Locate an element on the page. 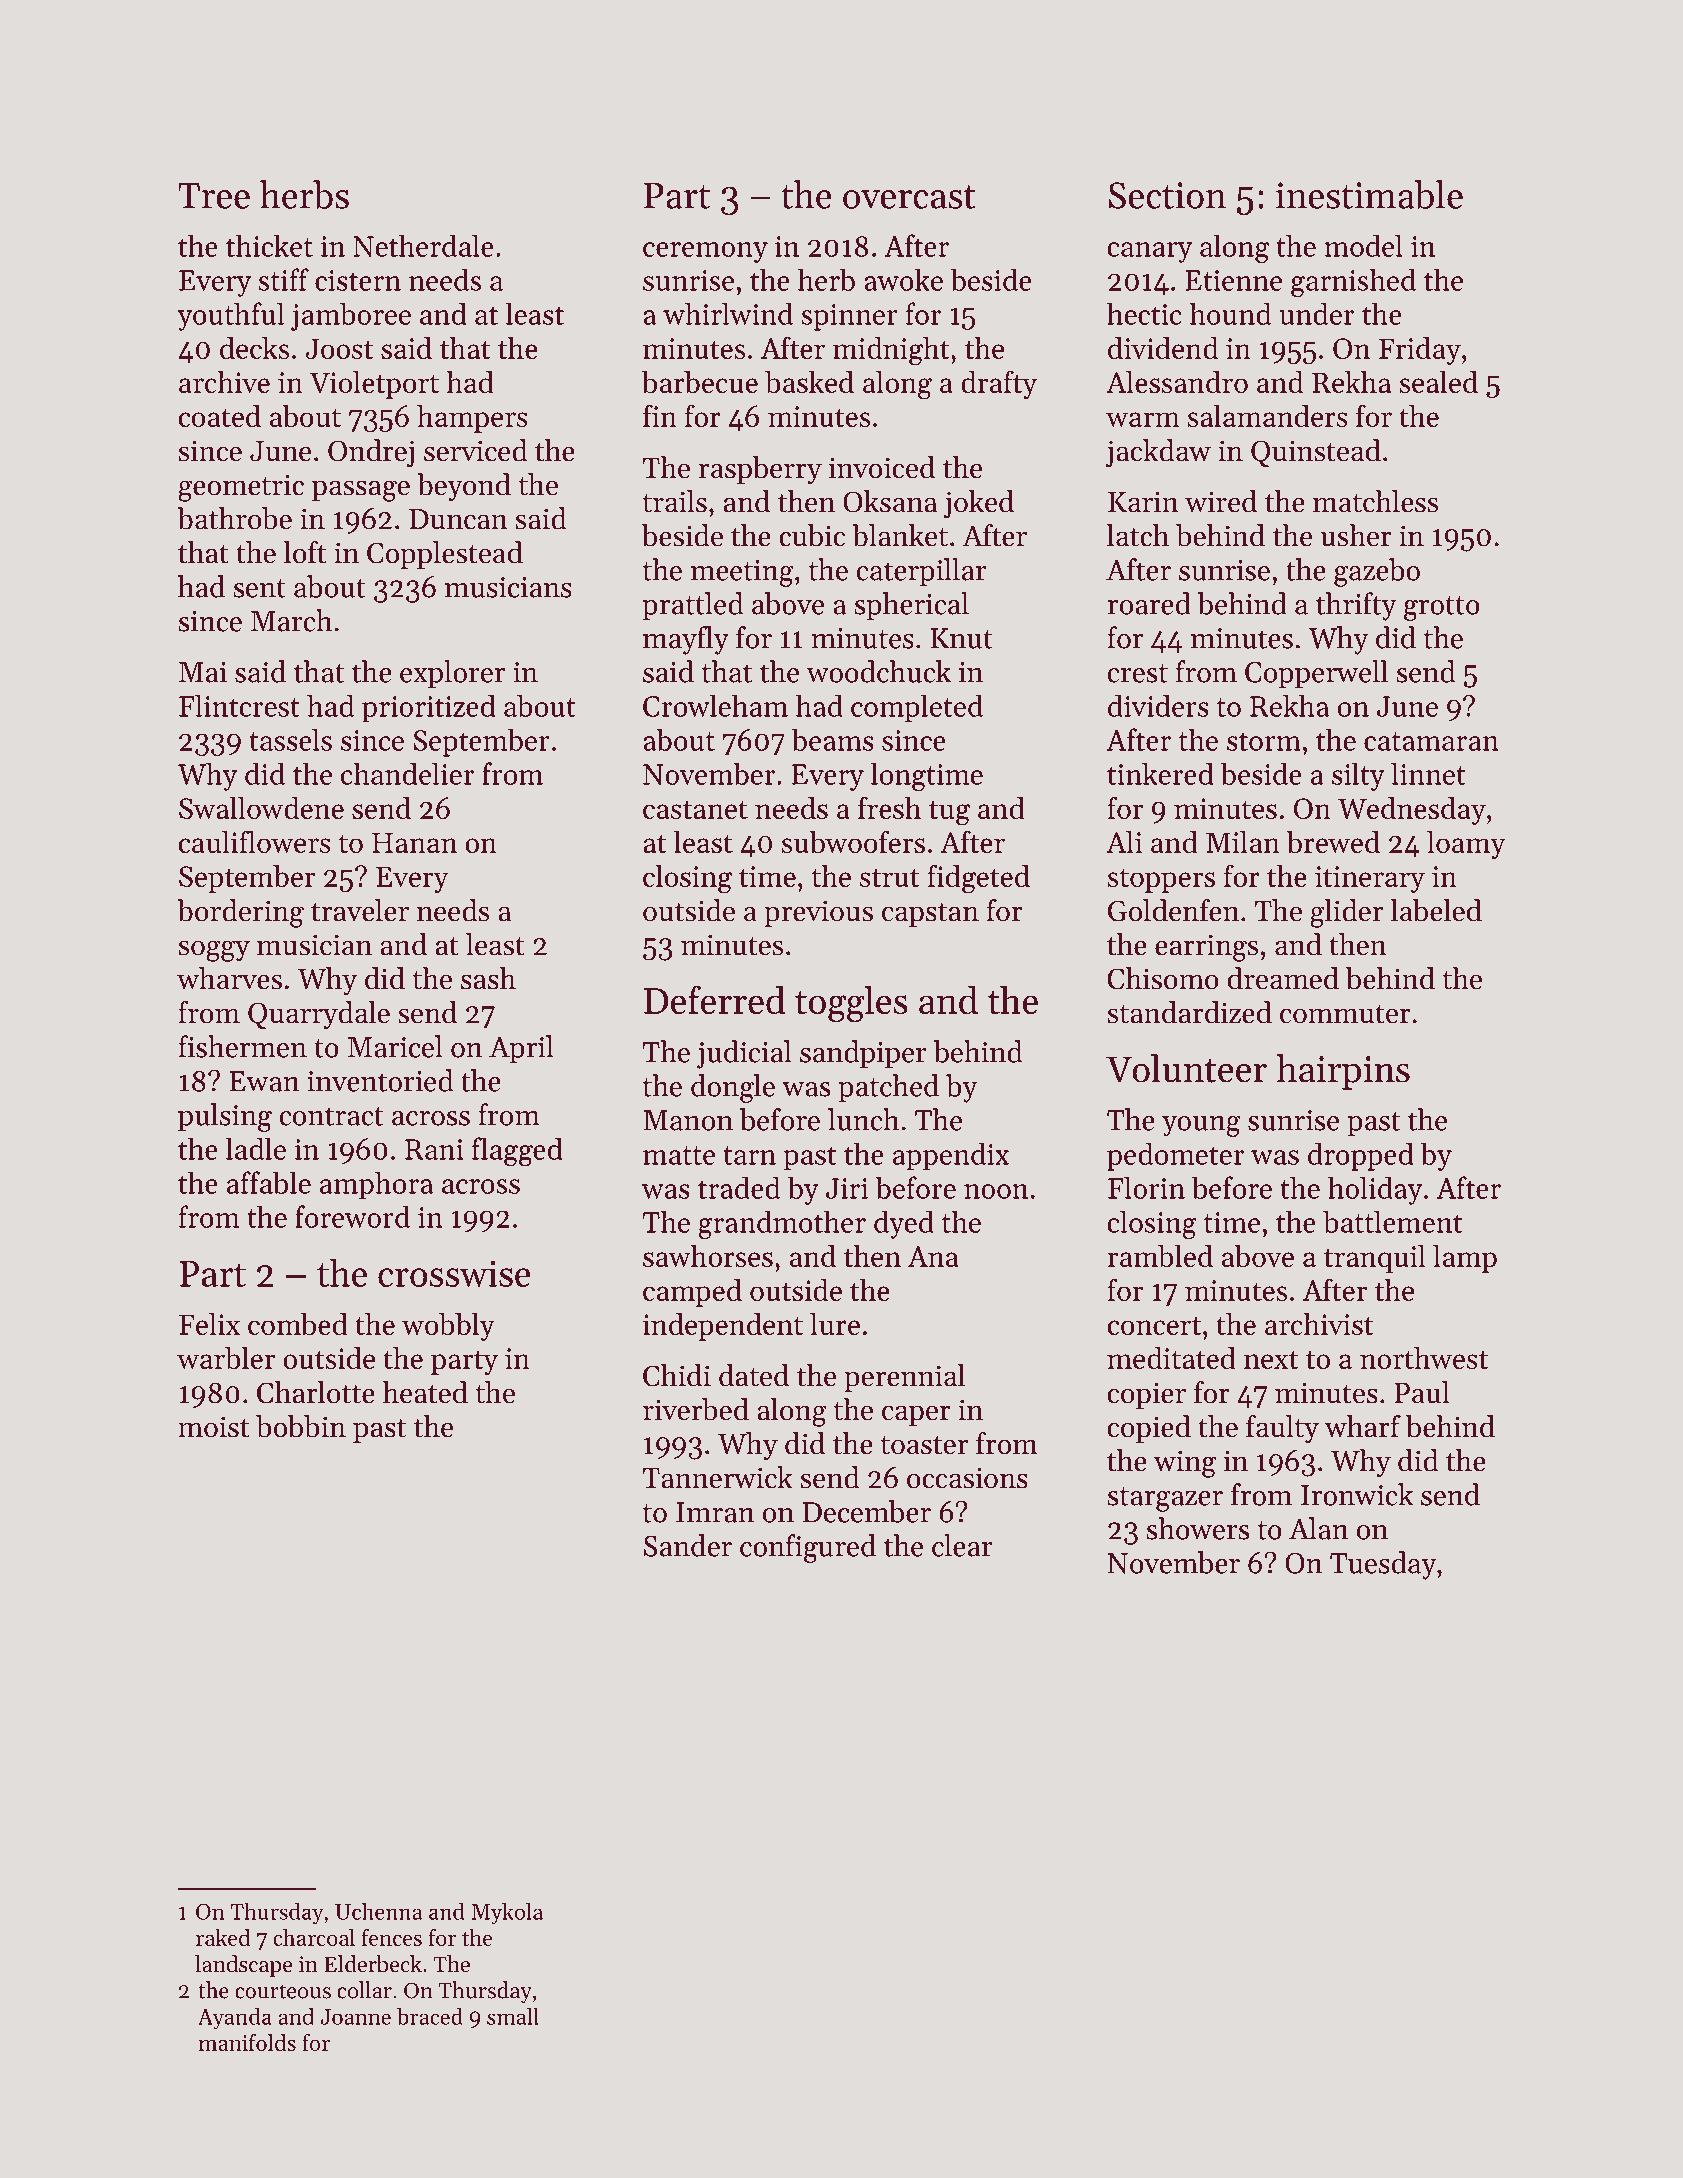 The image size is (1683, 2178). toggles is located at coordinates (851, 1004).
